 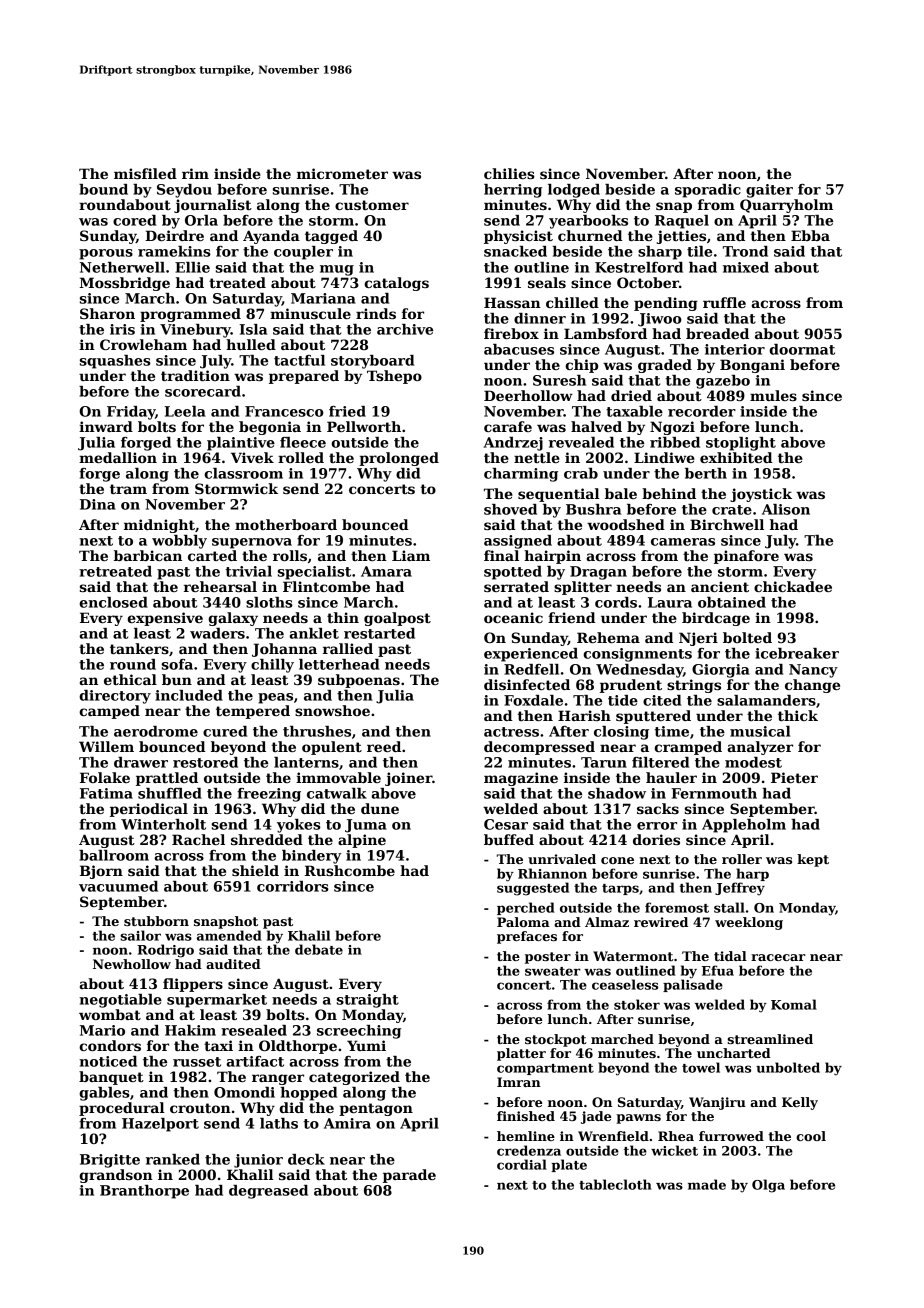 I want to click on Orla, so click(x=201, y=220).
